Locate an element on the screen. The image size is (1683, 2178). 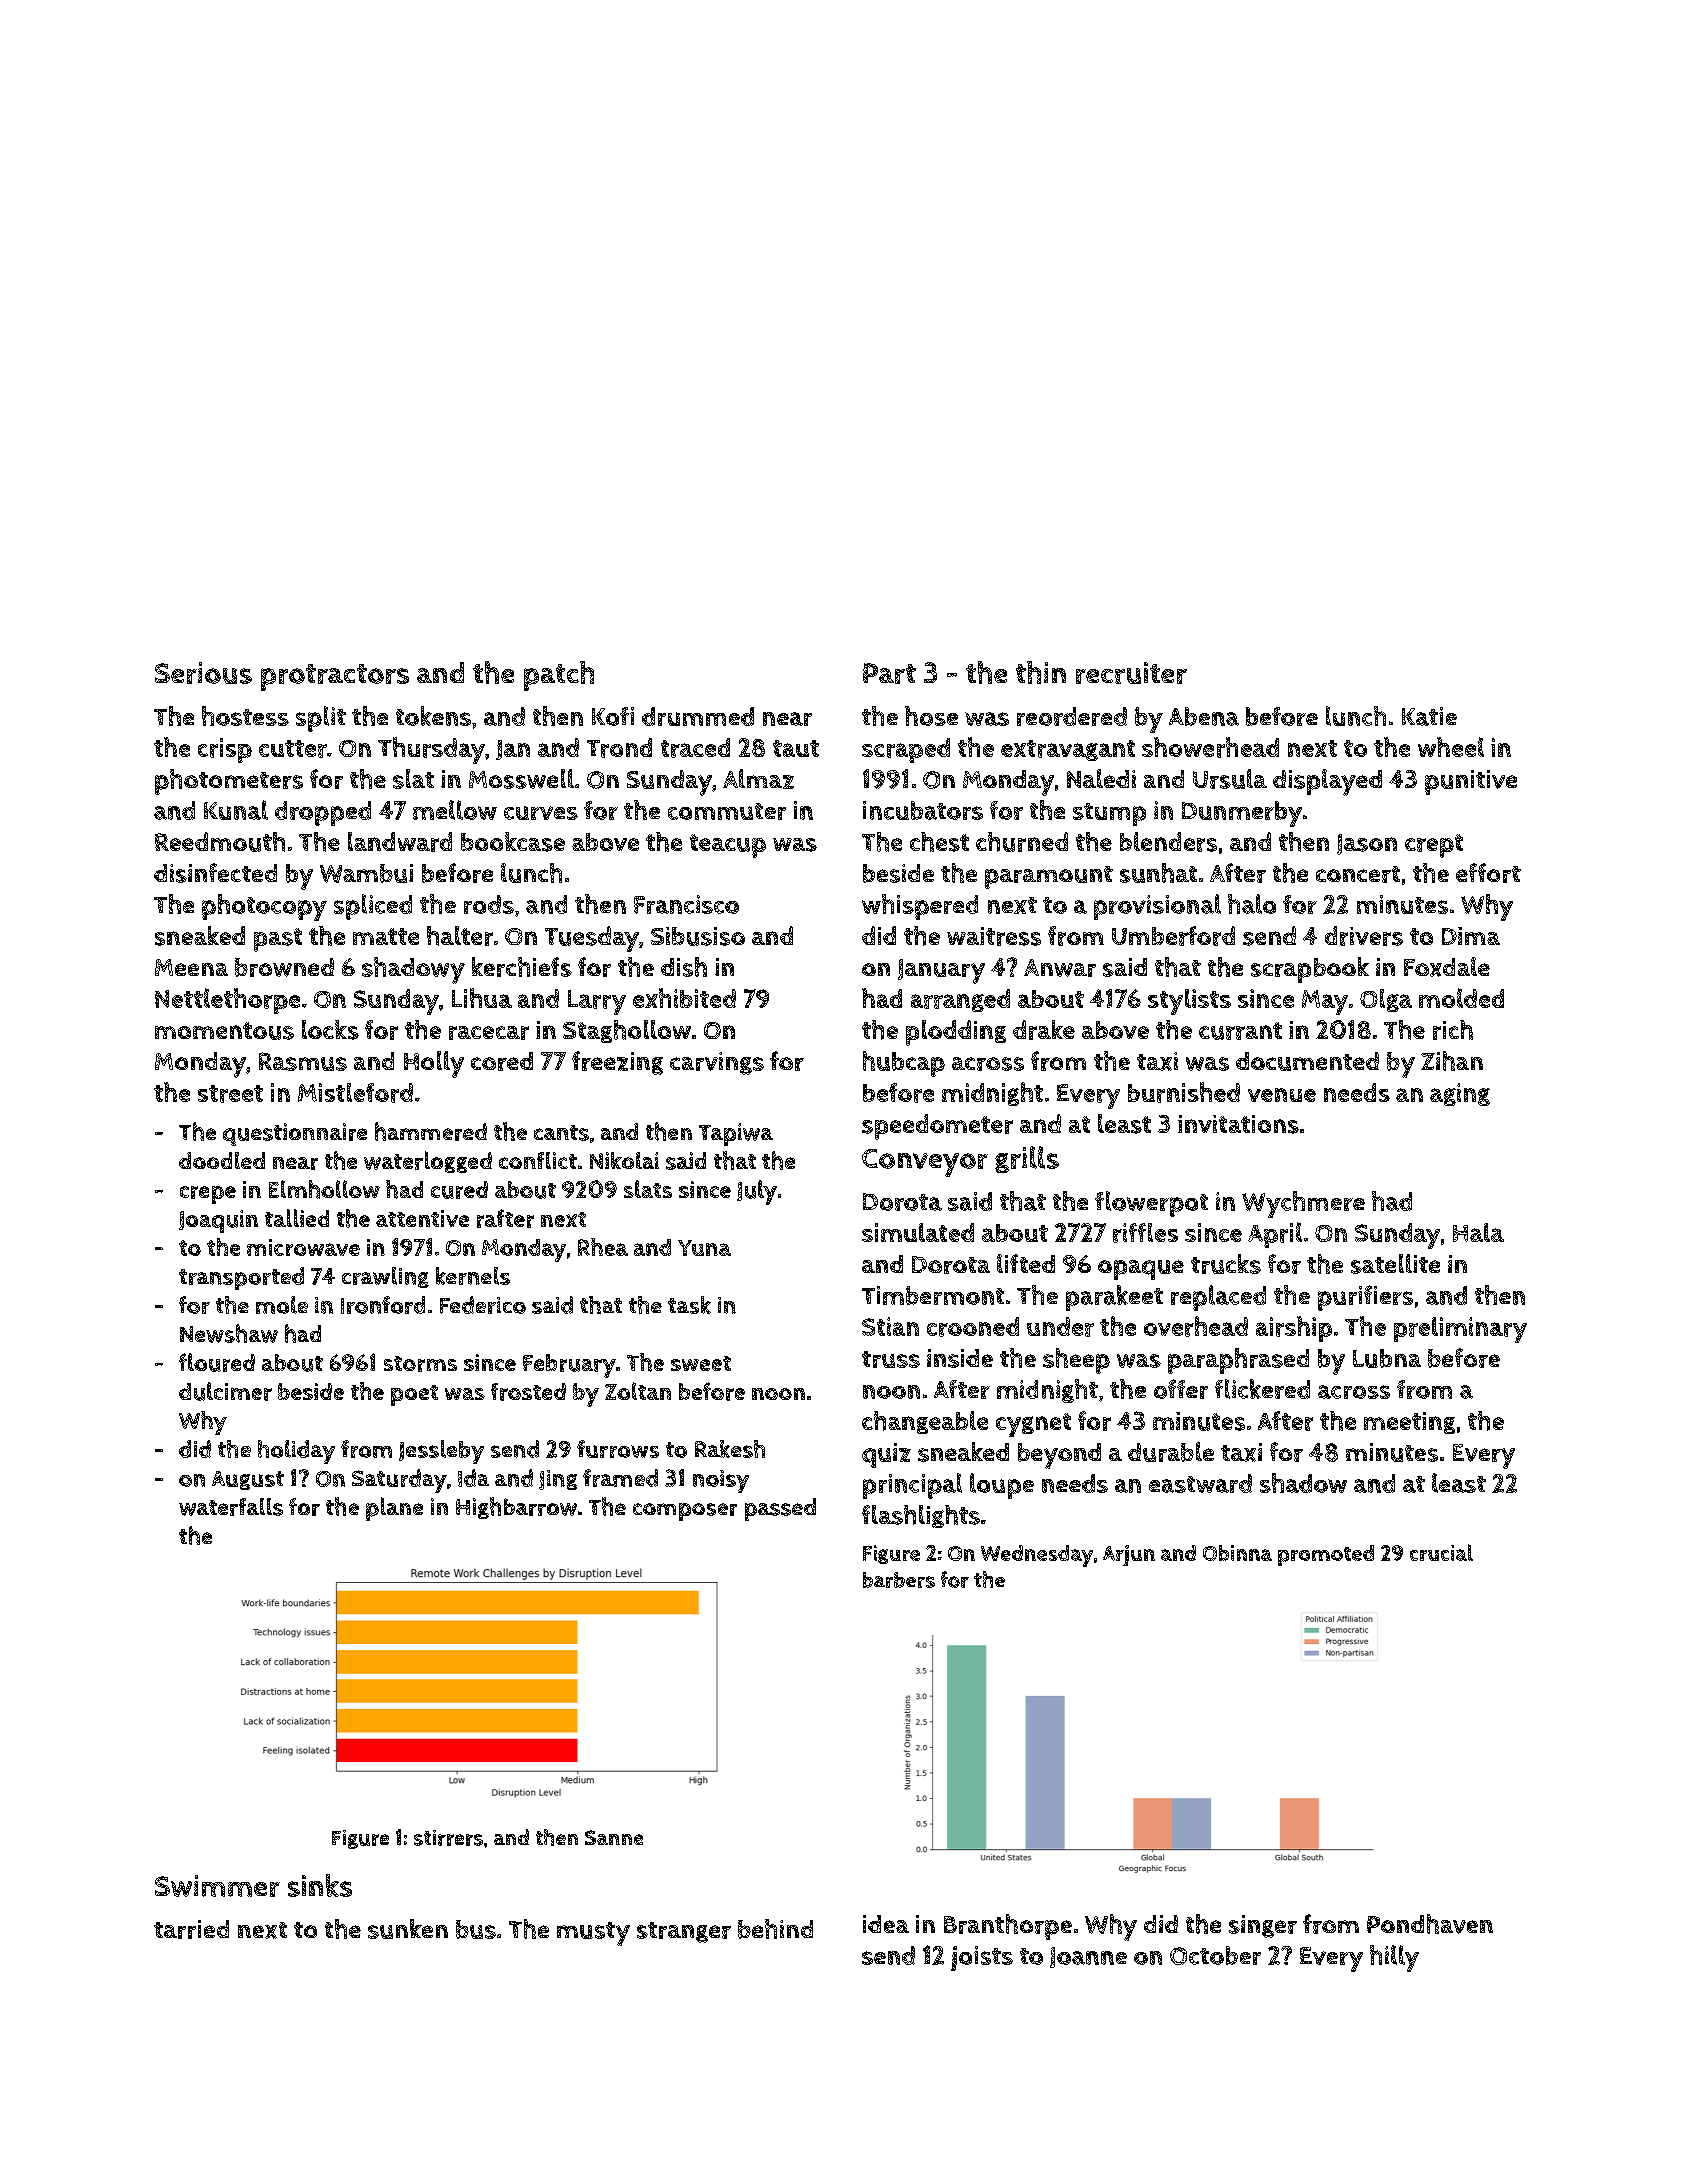
hilly is located at coordinates (1394, 1958).
